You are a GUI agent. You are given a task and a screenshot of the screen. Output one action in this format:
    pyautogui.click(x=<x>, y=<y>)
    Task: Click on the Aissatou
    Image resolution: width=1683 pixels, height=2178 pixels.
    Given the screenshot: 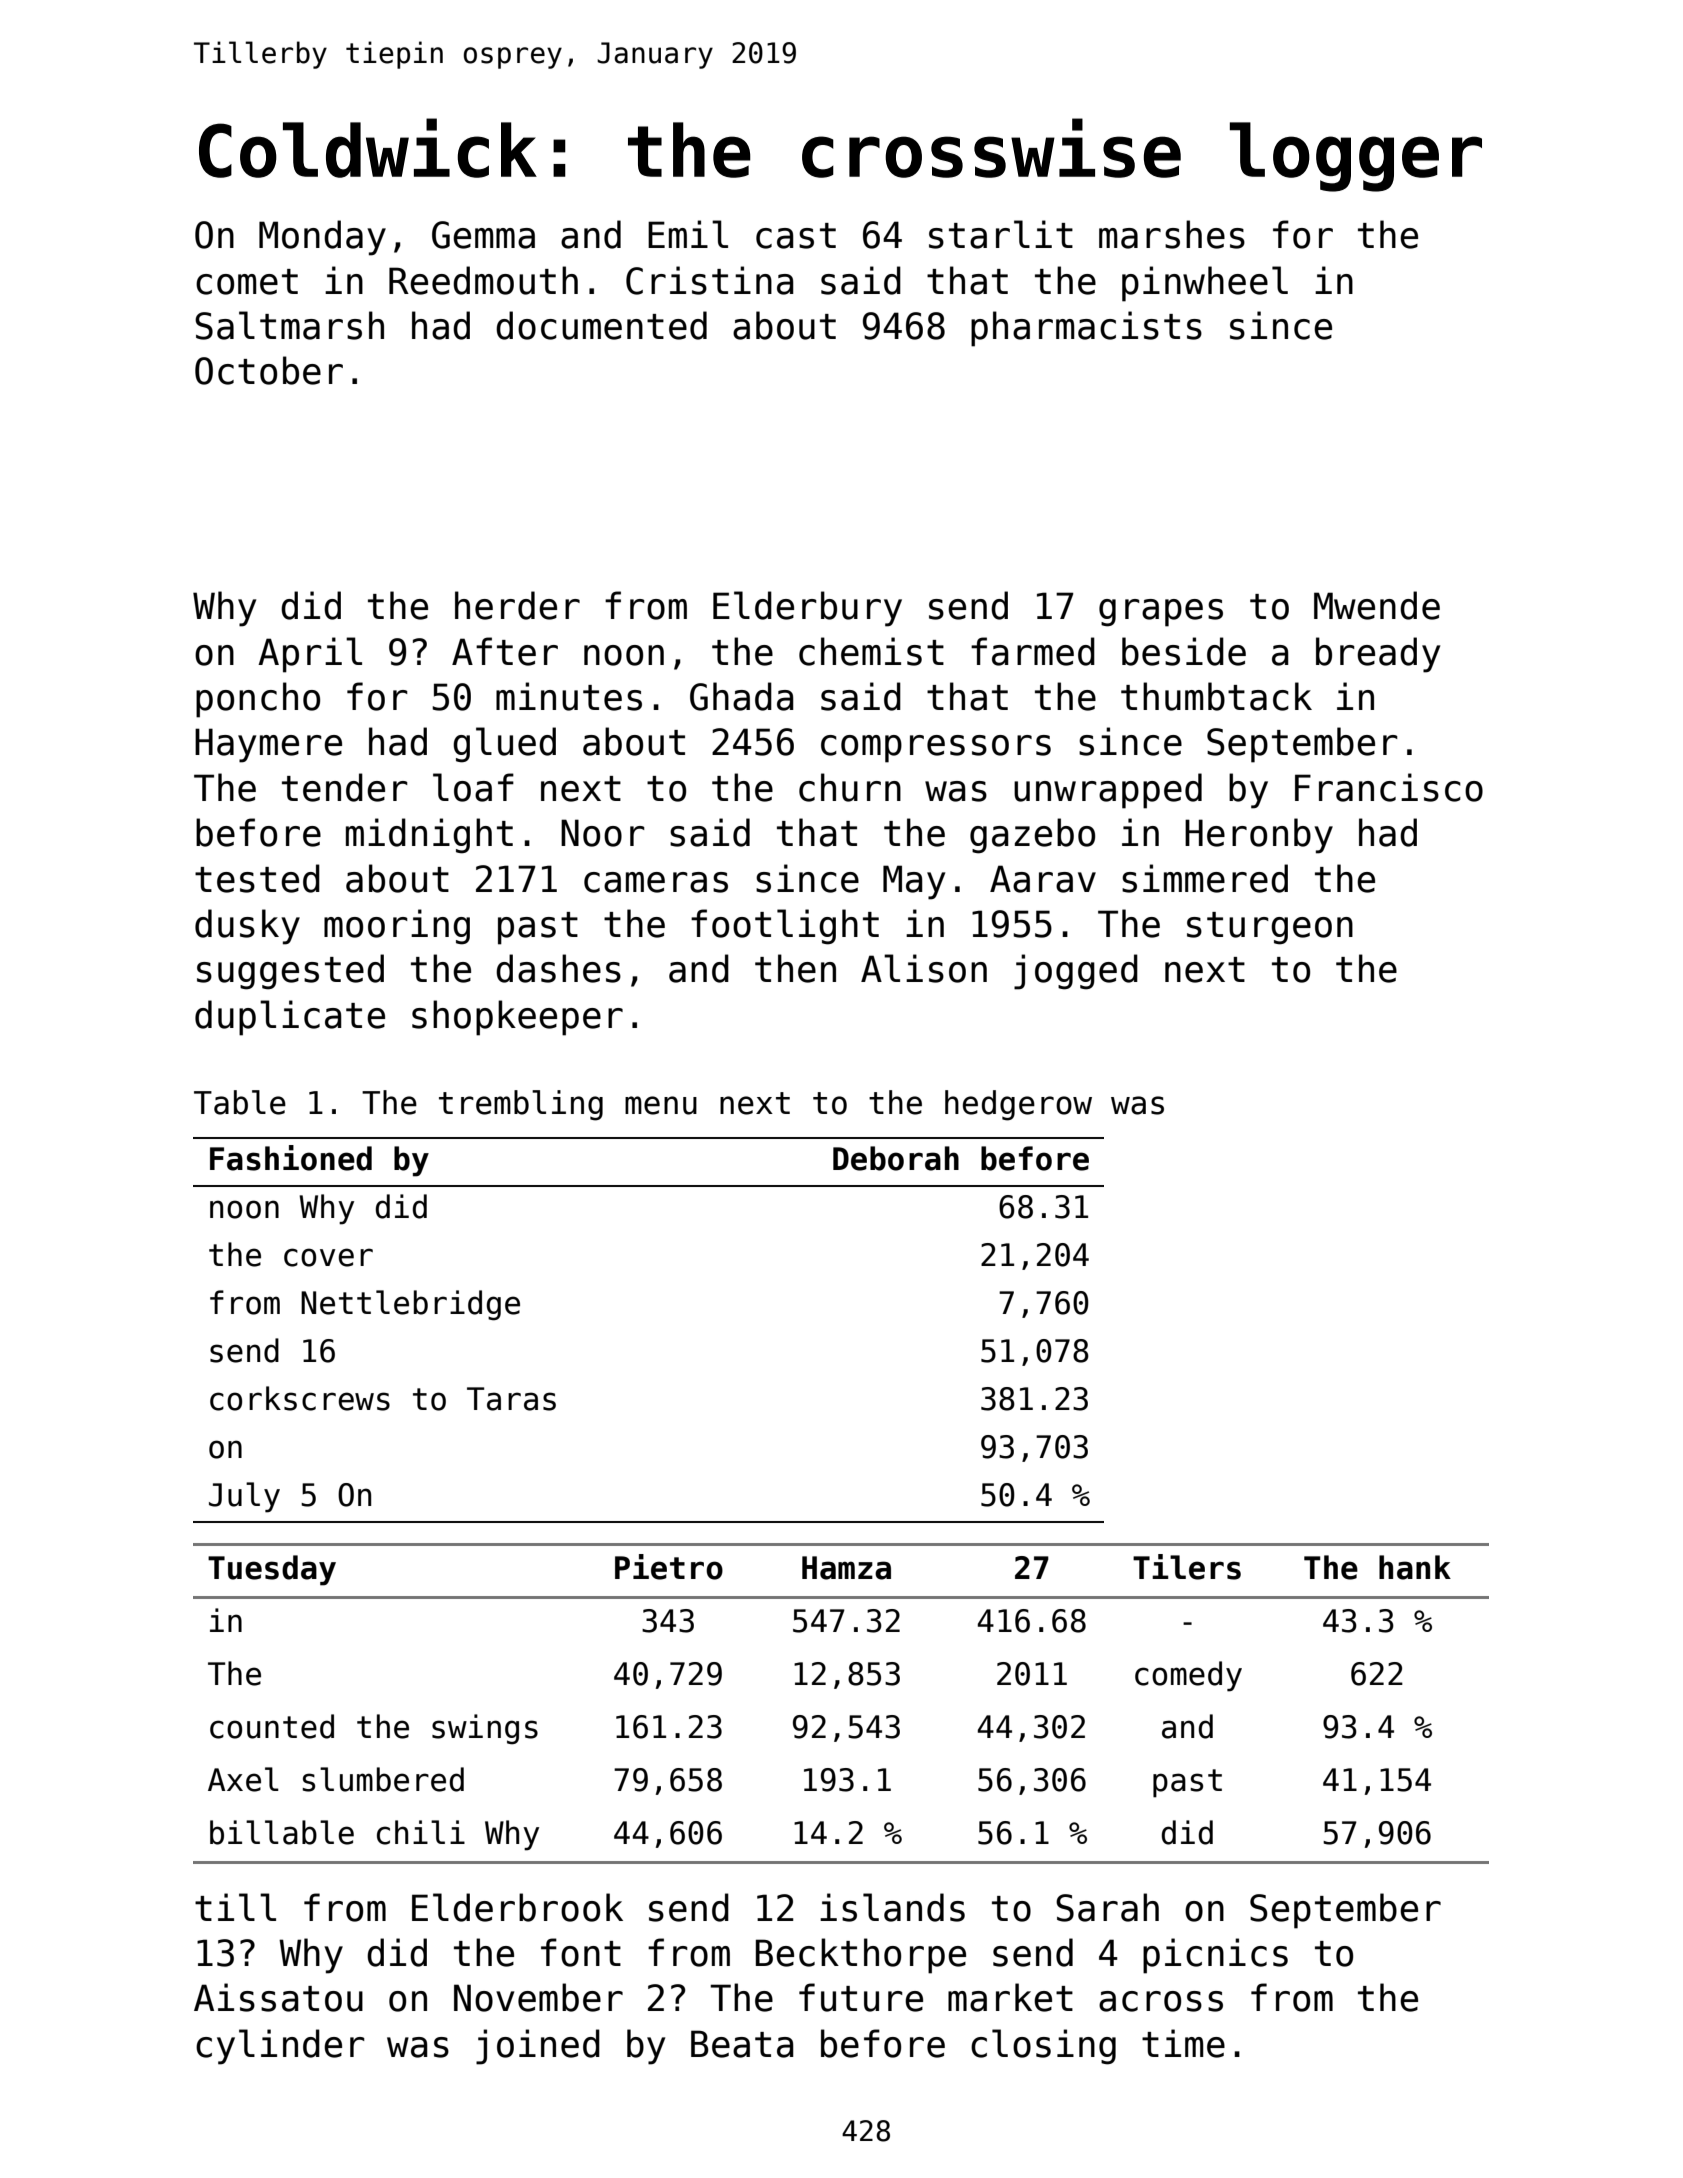 What is the action you would take?
    pyautogui.click(x=278, y=1997)
